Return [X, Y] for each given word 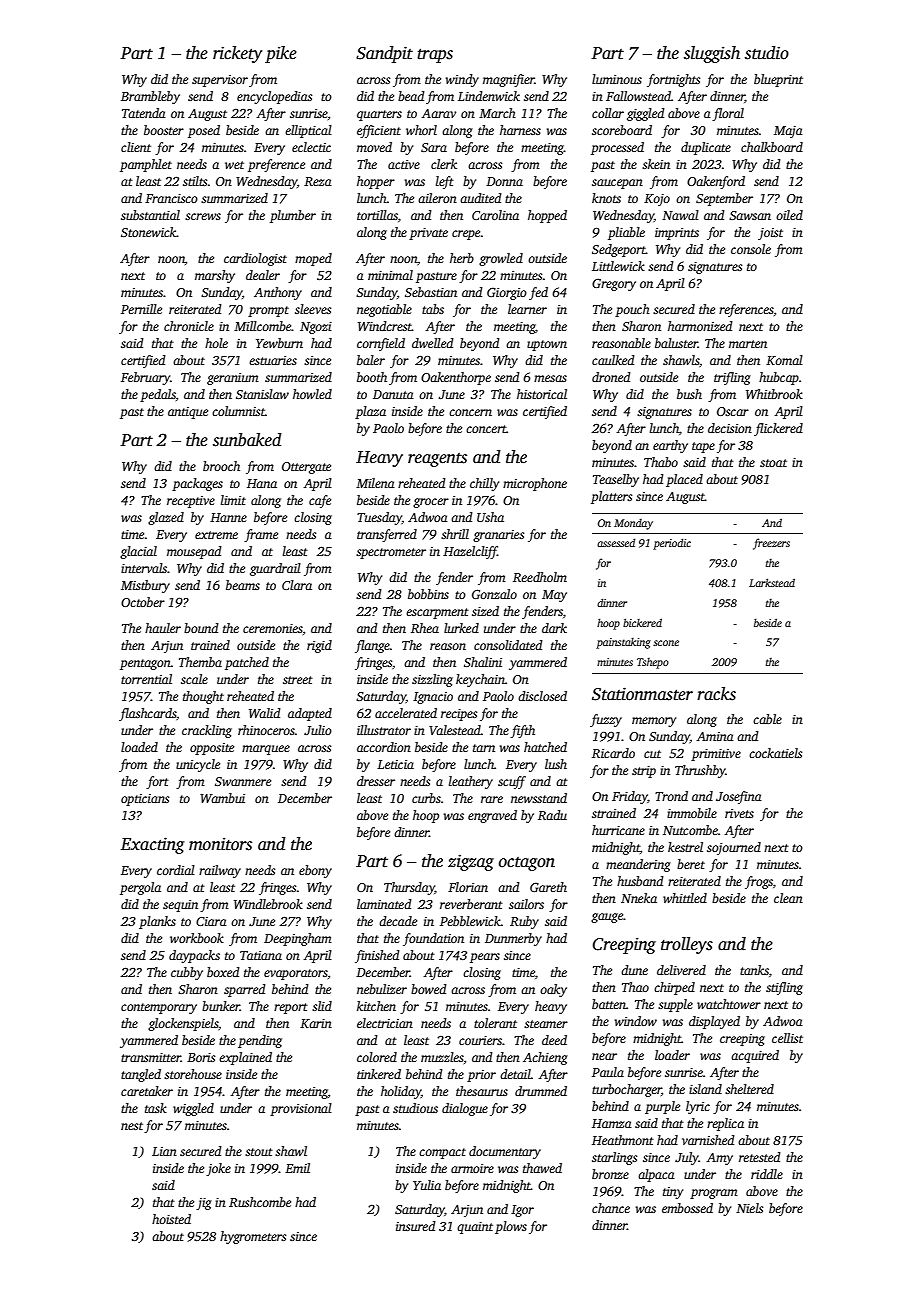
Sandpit [384, 54]
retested [760, 1157]
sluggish [712, 54]
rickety [237, 54]
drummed [541, 1091]
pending [260, 1041]
